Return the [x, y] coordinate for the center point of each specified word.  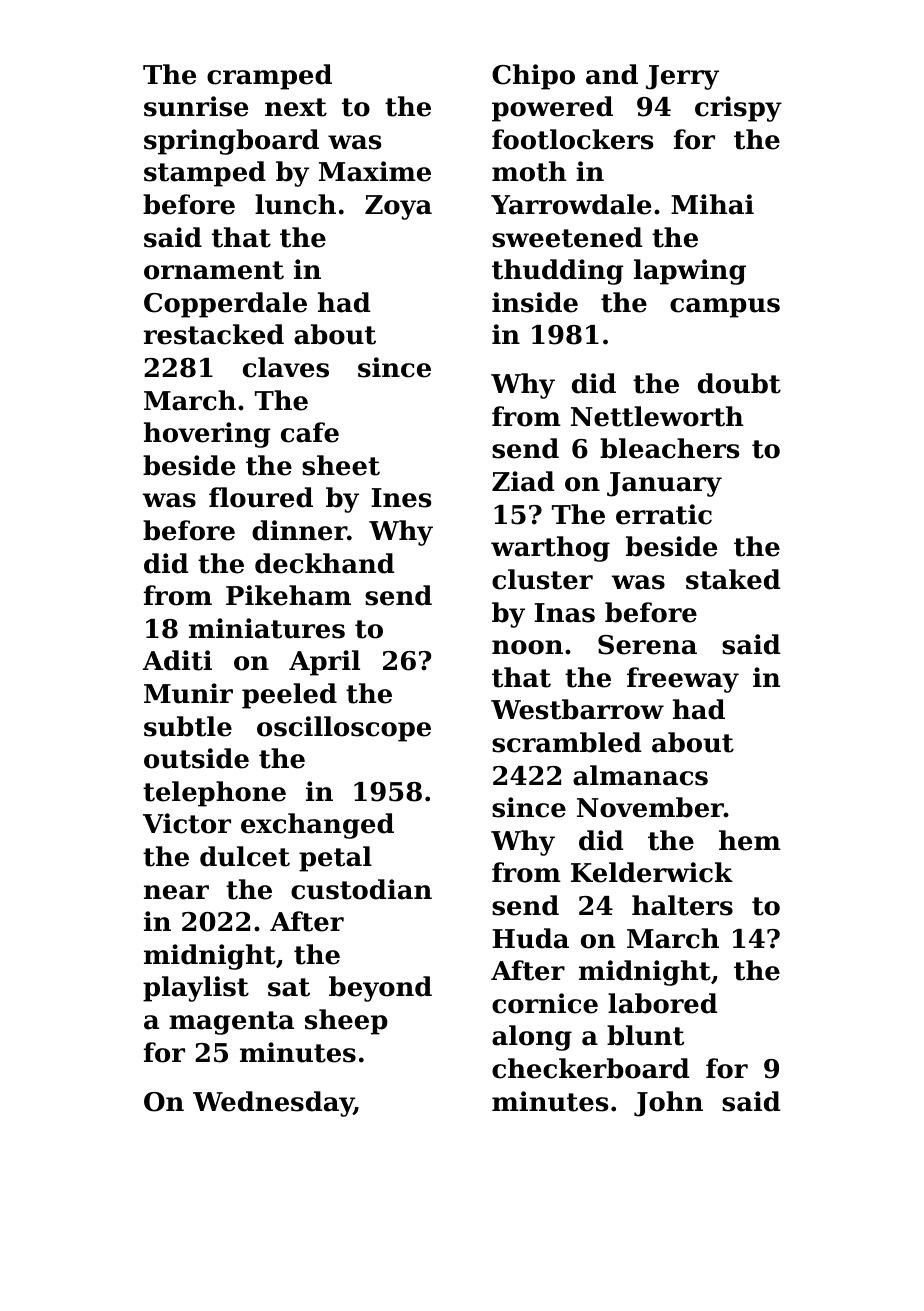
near [176, 892]
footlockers [572, 139]
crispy [738, 109]
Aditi [177, 660]
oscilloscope [344, 729]
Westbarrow [577, 709]
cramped [269, 77]
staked [733, 579]
